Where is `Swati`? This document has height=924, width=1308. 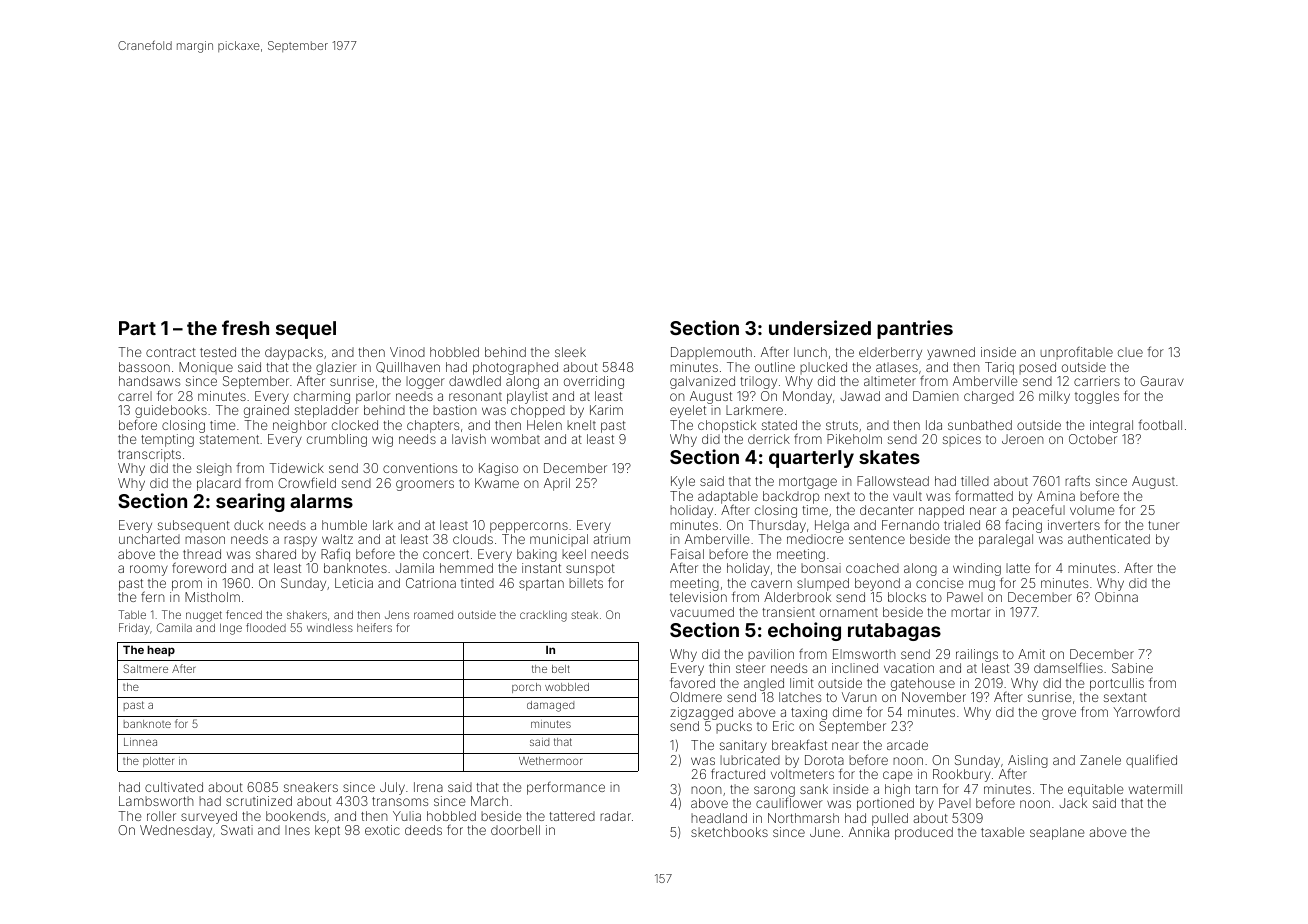 Swati is located at coordinates (237, 830).
